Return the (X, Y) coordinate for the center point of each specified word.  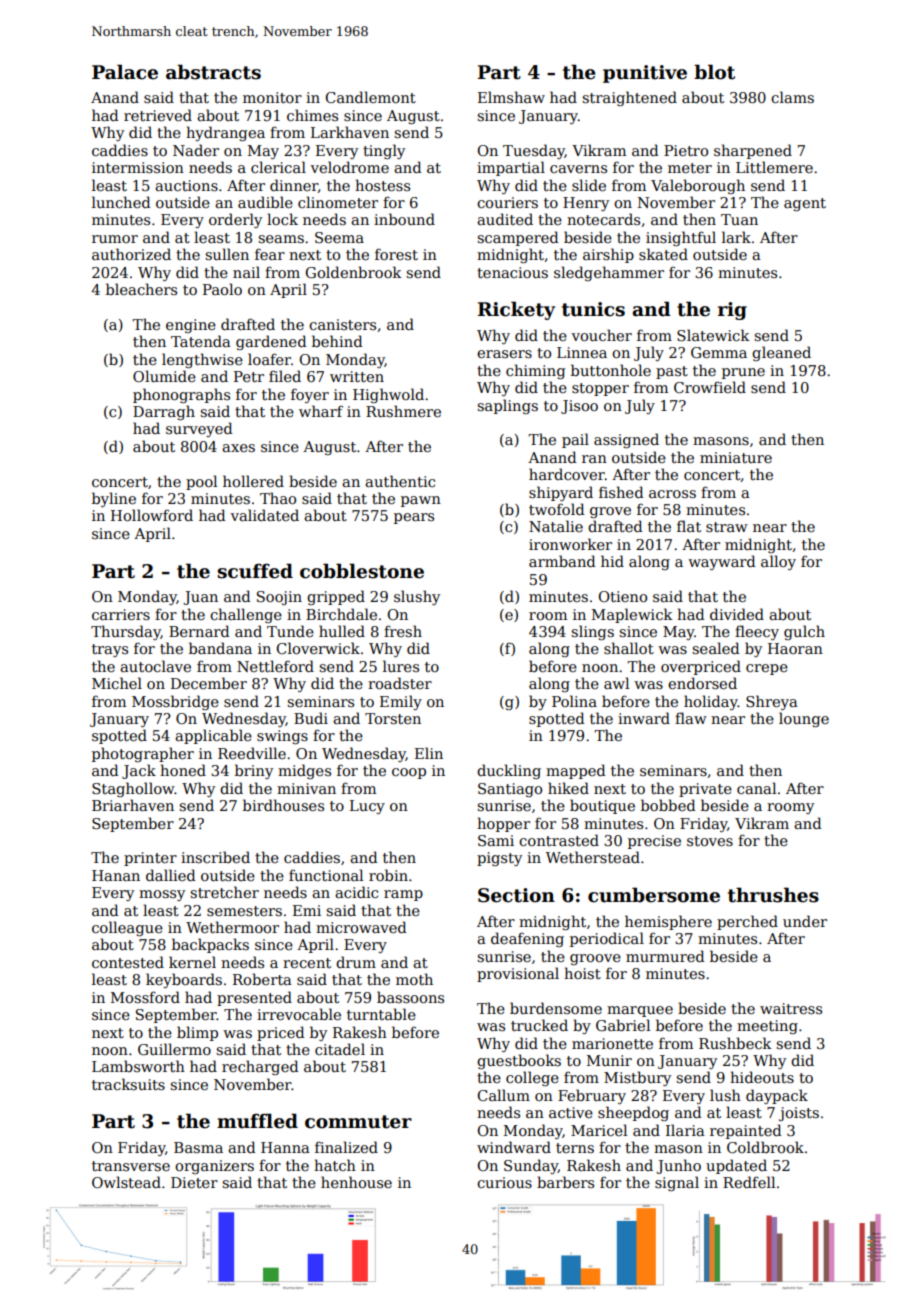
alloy (778, 562)
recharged (260, 1067)
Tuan (739, 219)
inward (644, 718)
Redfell (749, 1182)
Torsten (393, 718)
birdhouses (283, 805)
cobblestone (362, 571)
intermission (138, 167)
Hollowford (152, 515)
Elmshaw (511, 97)
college (532, 1078)
